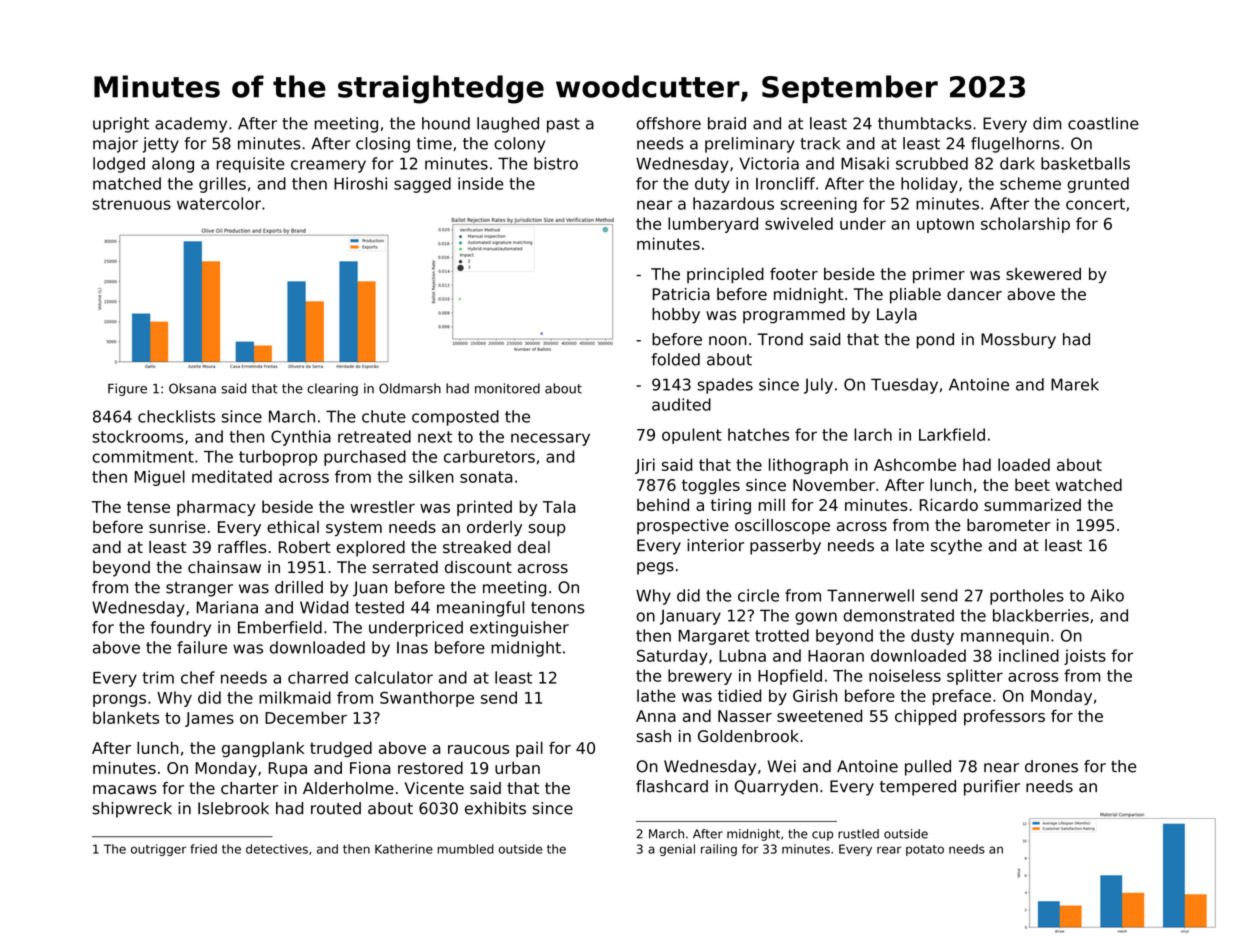  What do you see at coordinates (1095, 204) in the page?
I see `concert` at bounding box center [1095, 204].
